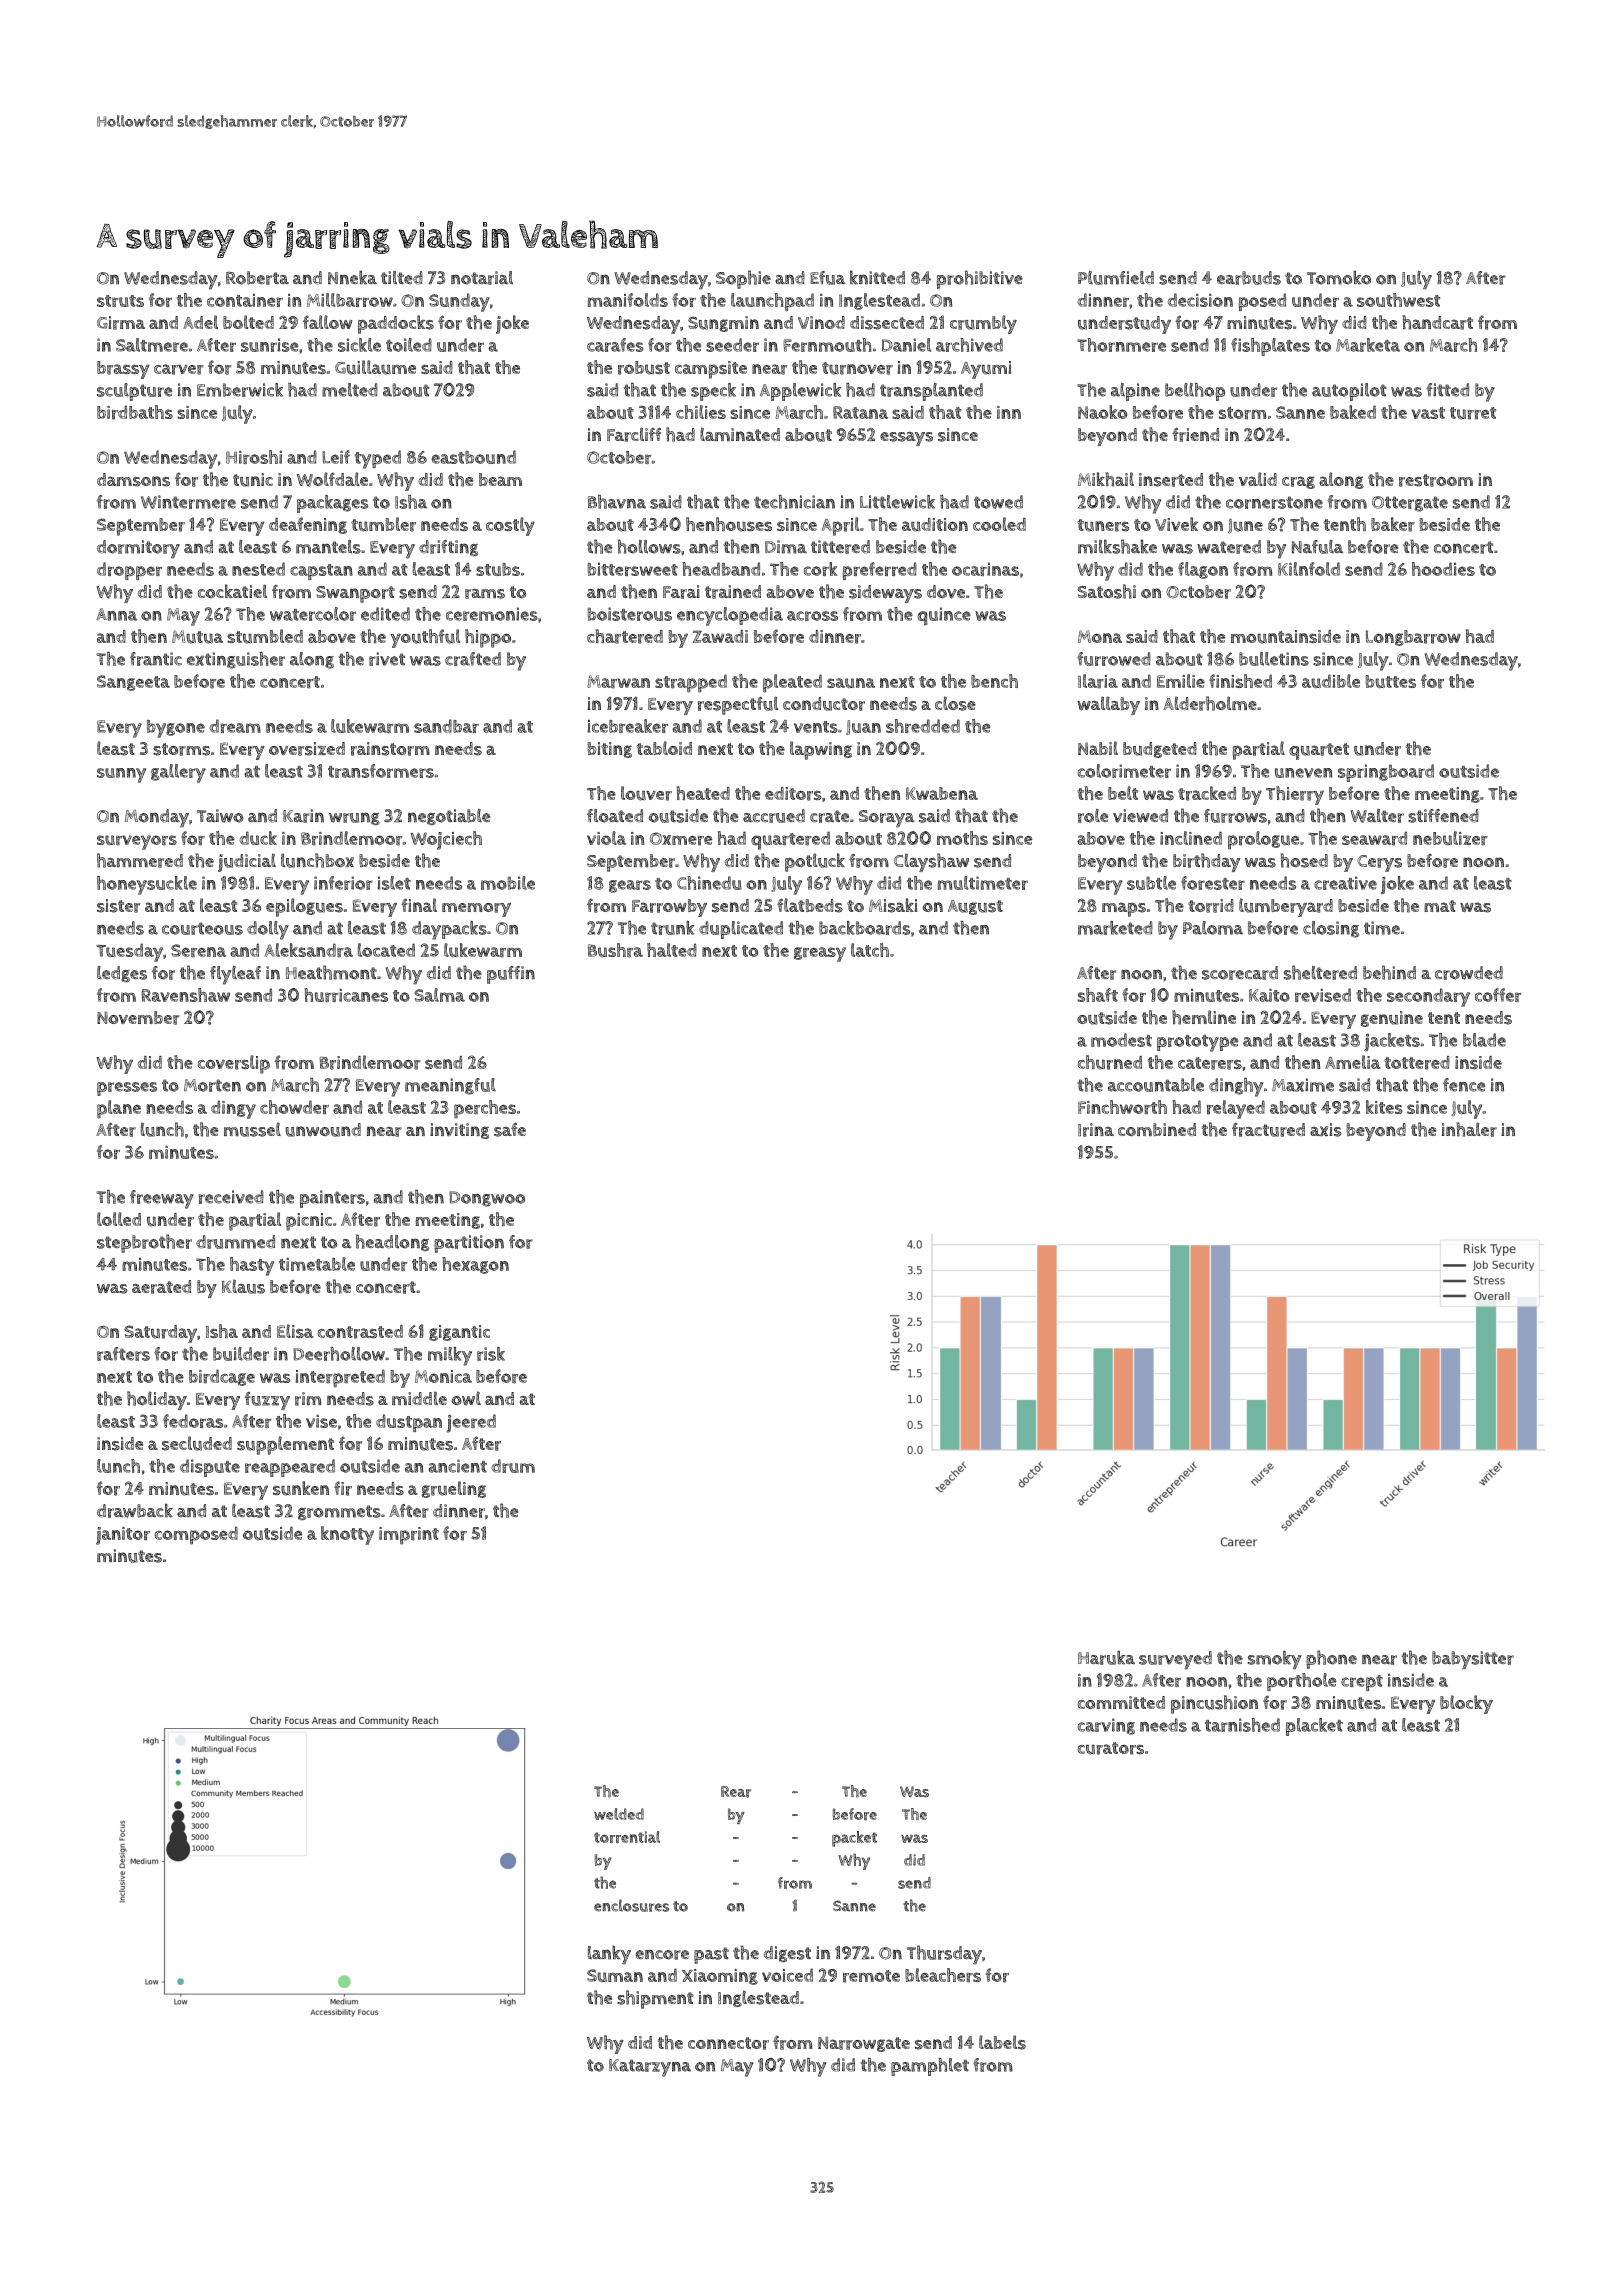 The height and width of the document is (2292, 1620). Describe the element at coordinates (1096, 1130) in the document. I see `Irina` at that location.
